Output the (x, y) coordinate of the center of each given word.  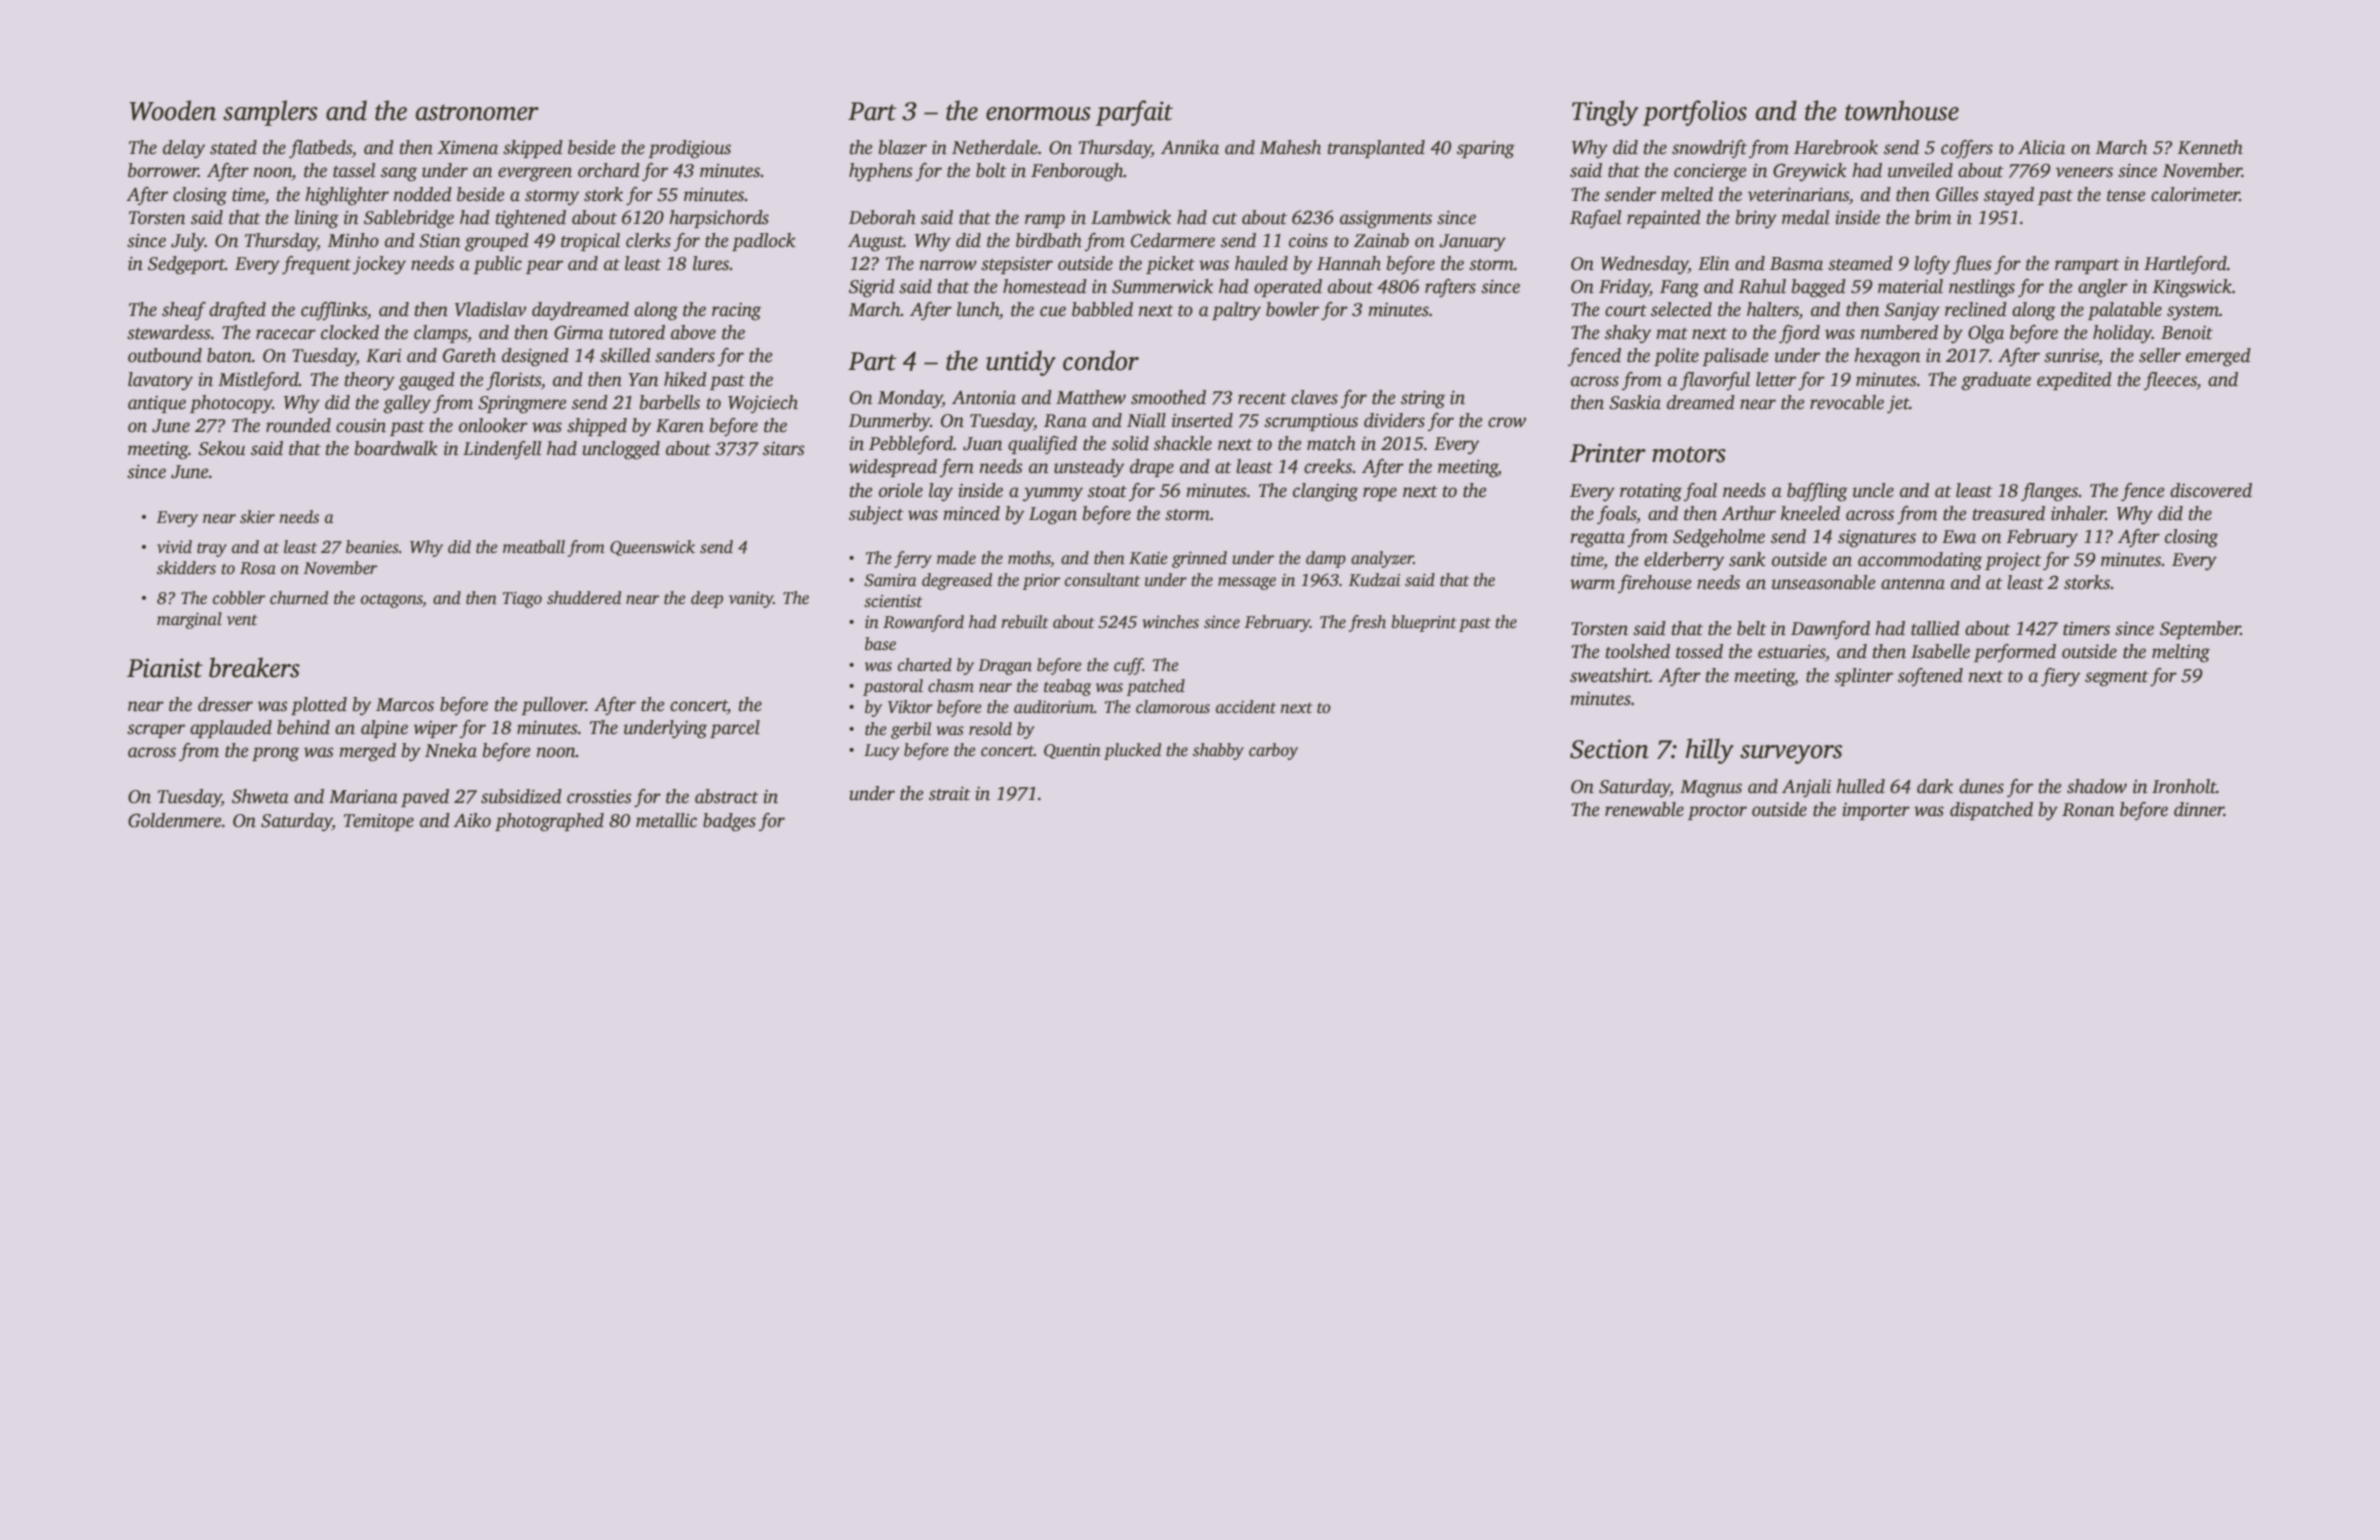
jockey (379, 265)
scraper (156, 731)
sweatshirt (1610, 675)
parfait (1134, 113)
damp (1326, 559)
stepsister (1017, 265)
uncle (1873, 490)
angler (2103, 288)
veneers (2084, 172)
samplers (270, 113)
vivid (174, 547)
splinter (1864, 677)
